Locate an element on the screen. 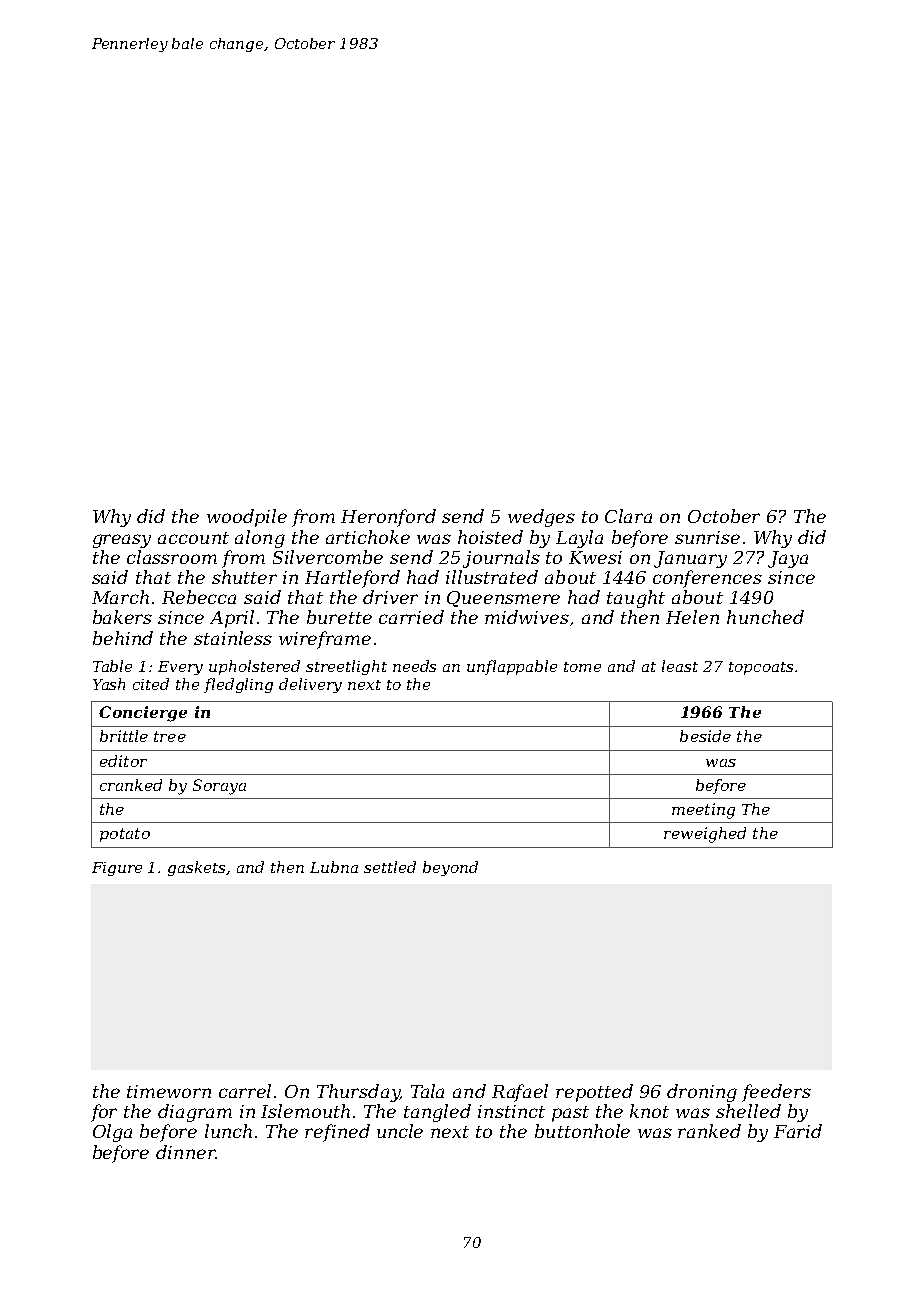  beside is located at coordinates (705, 736).
